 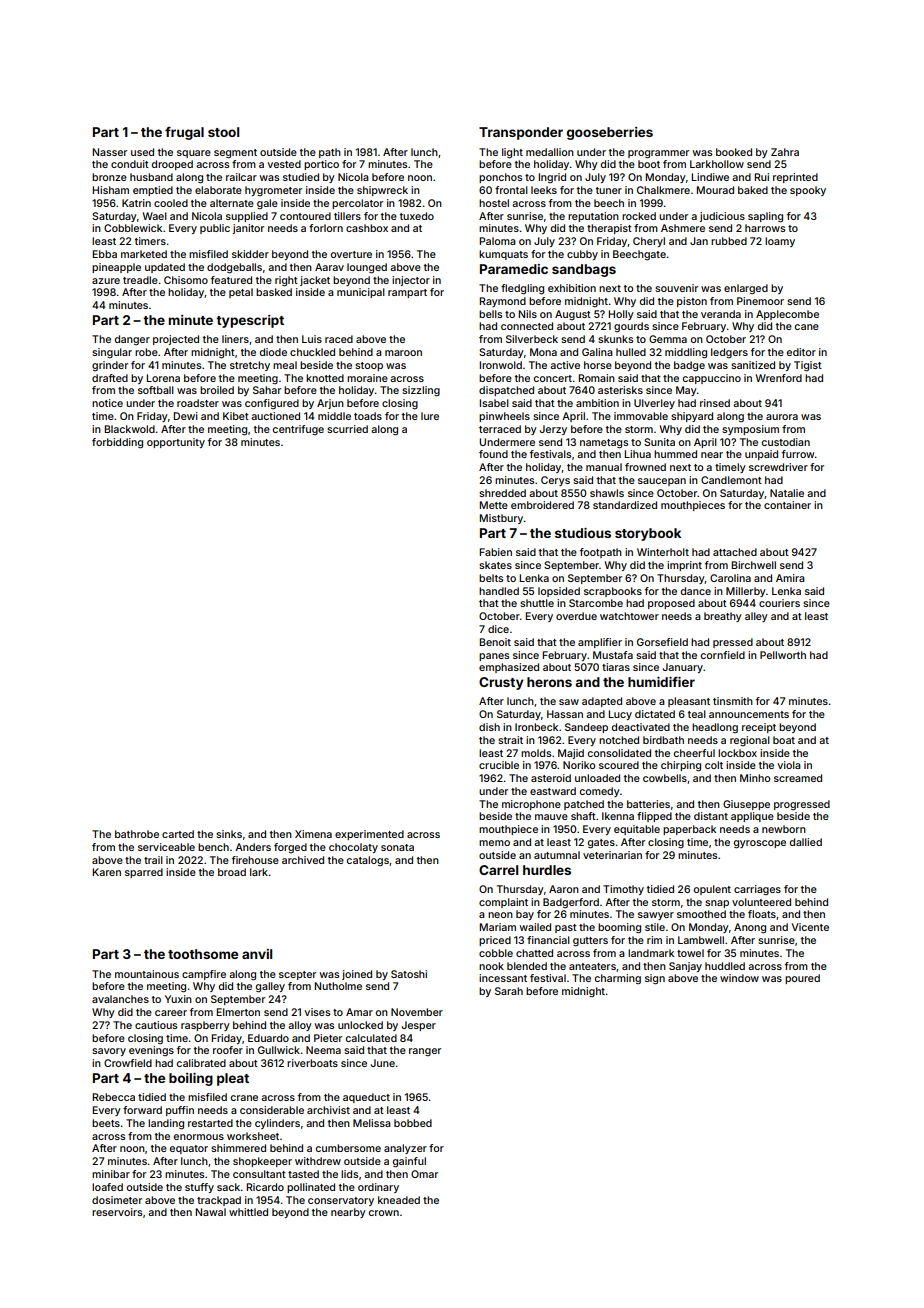 I want to click on poured, so click(x=802, y=979).
